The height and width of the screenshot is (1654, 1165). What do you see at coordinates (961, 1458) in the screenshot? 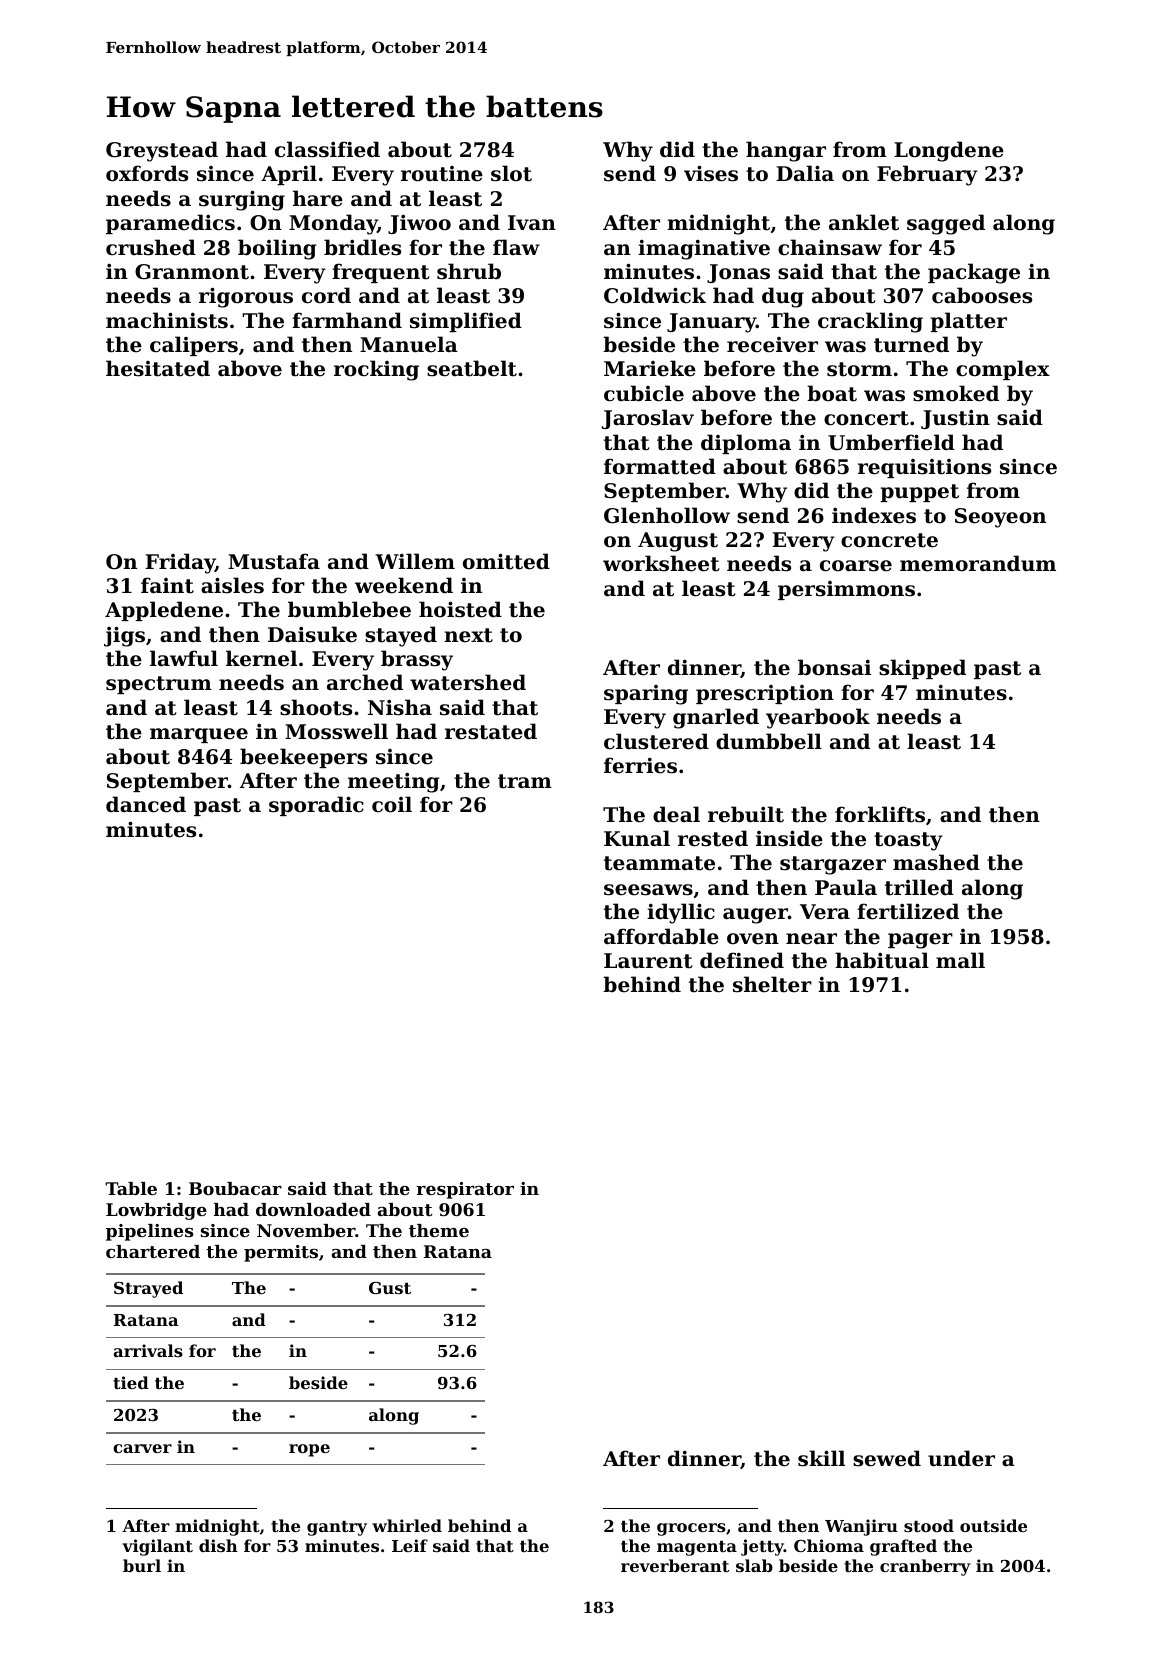
I see `under` at bounding box center [961, 1458].
